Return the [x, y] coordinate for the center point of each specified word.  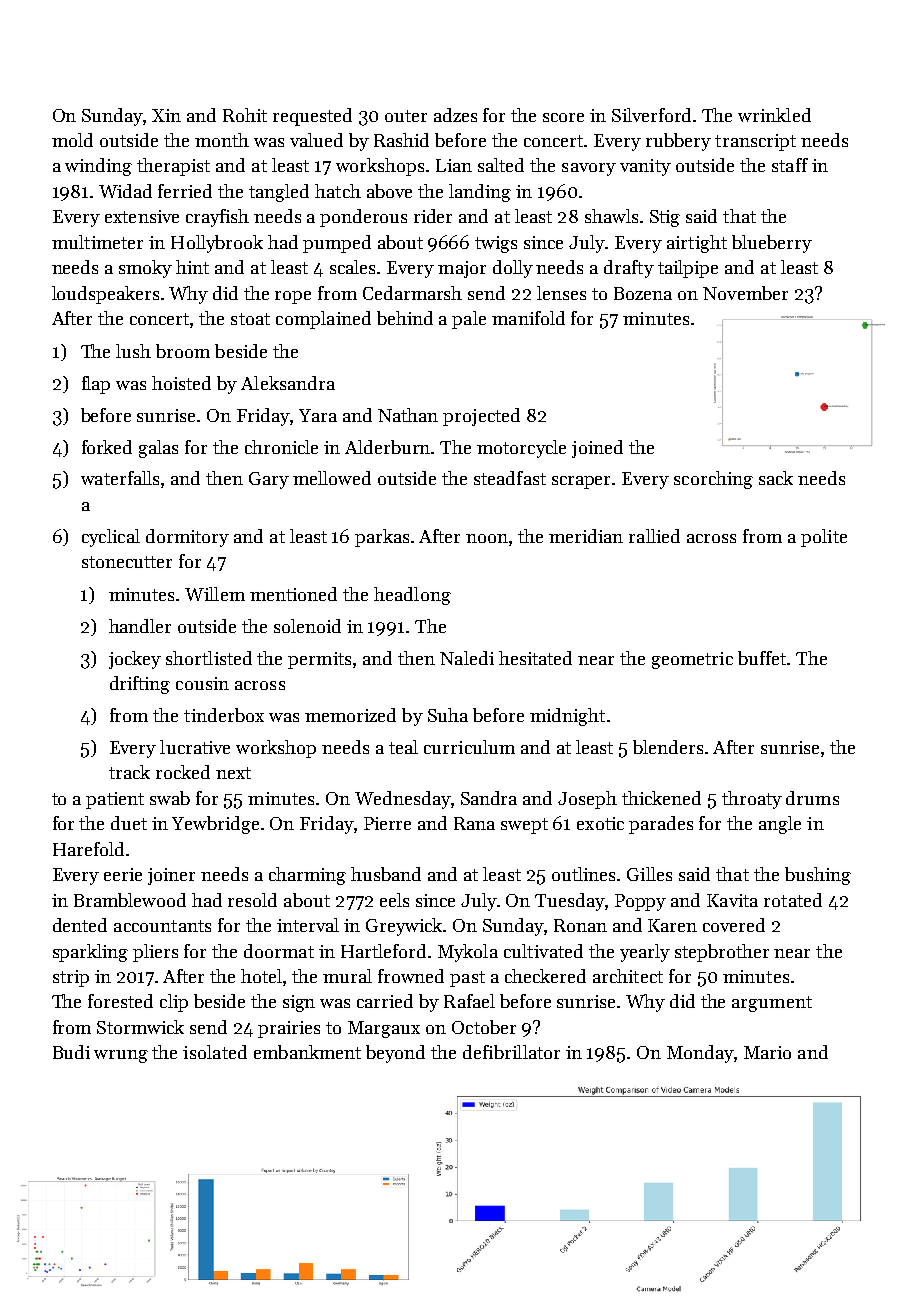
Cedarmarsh [412, 293]
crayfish [217, 218]
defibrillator [511, 1052]
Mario [767, 1052]
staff [790, 165]
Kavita [732, 900]
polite [824, 538]
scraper [582, 482]
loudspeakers [105, 295]
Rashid [401, 140]
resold [252, 900]
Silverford [653, 115]
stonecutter [127, 562]
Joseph [587, 800]
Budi [71, 1052]
